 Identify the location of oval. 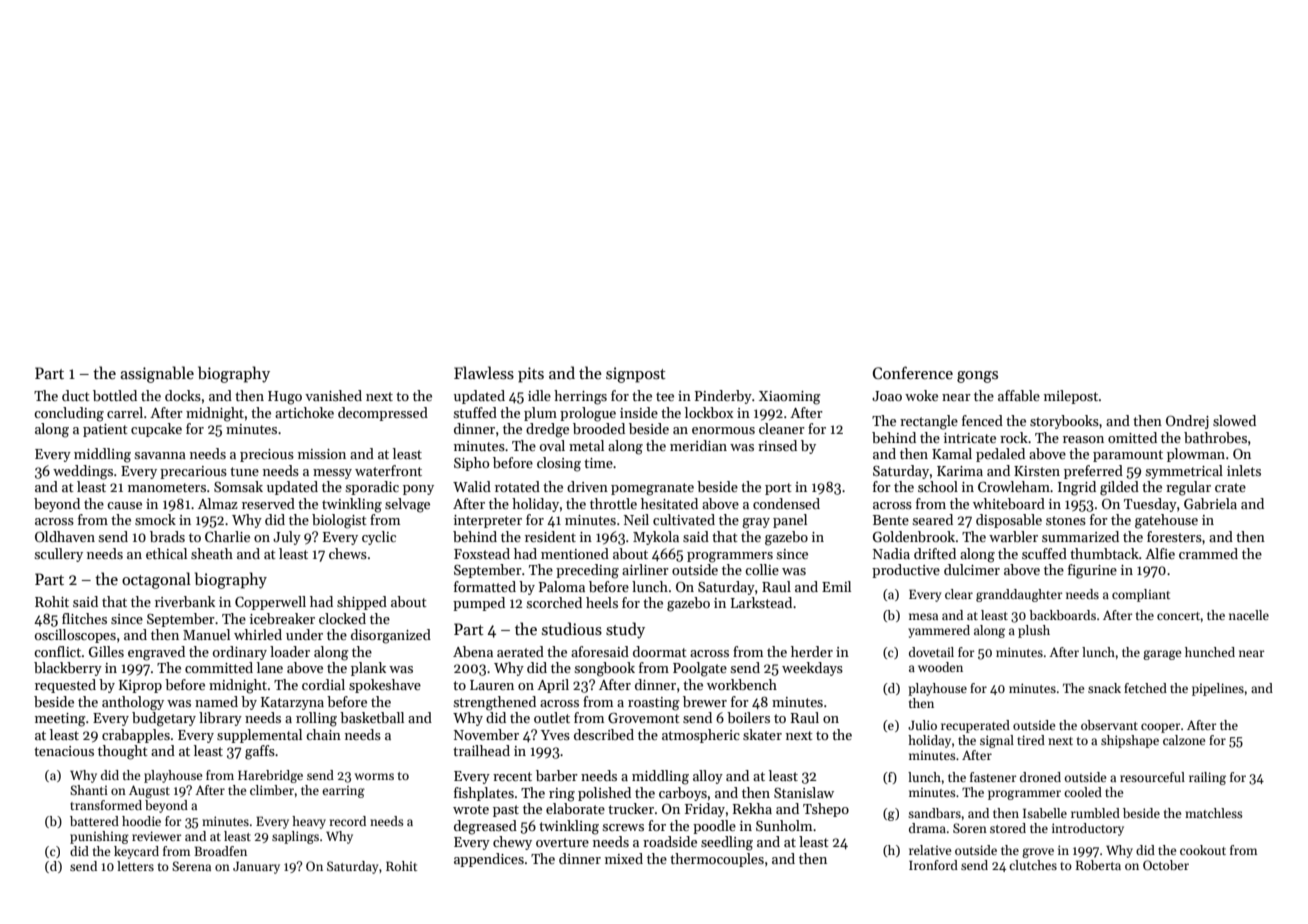
(552, 445).
